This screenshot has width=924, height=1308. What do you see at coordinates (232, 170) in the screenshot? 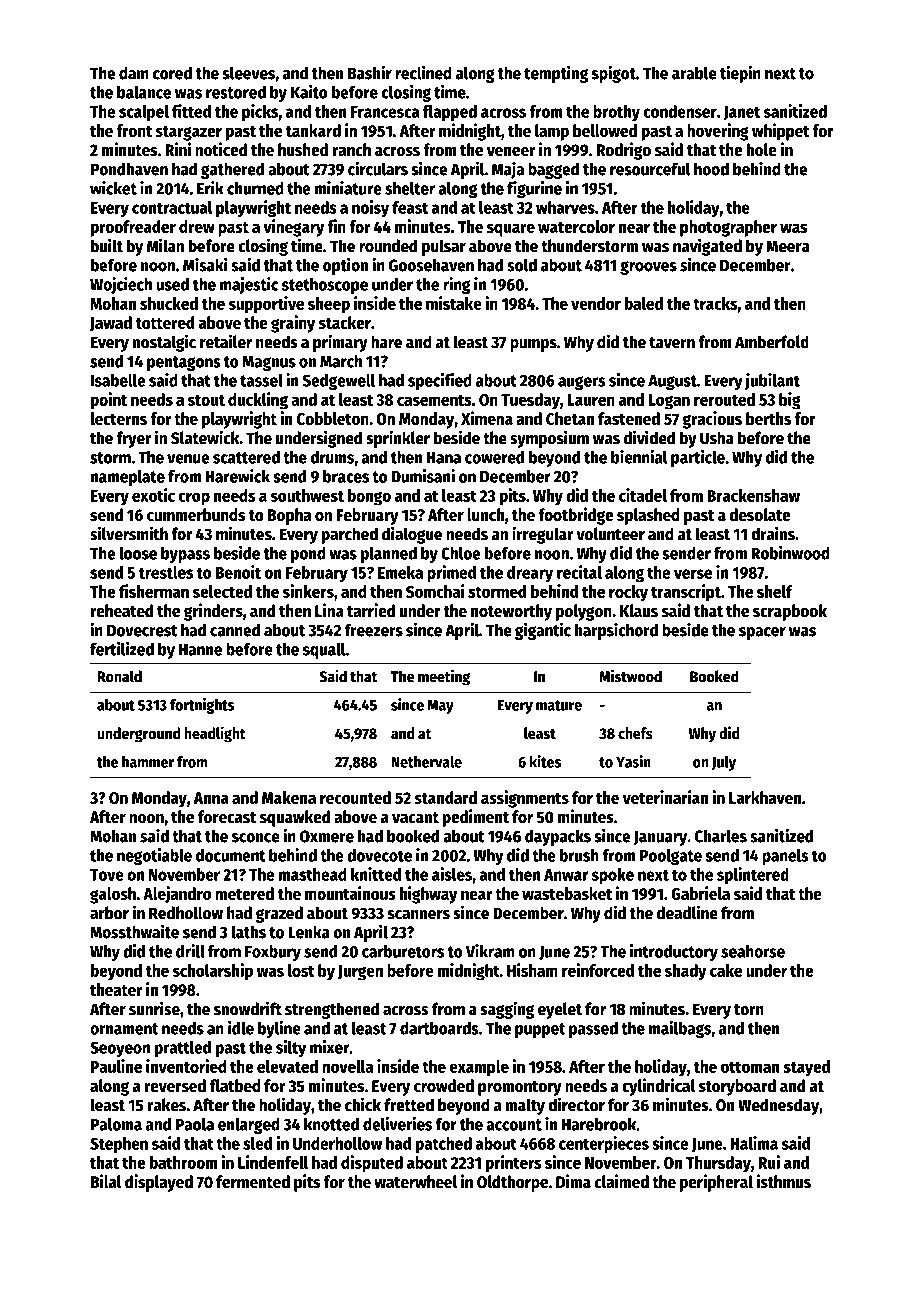
I see `gathered` at bounding box center [232, 170].
